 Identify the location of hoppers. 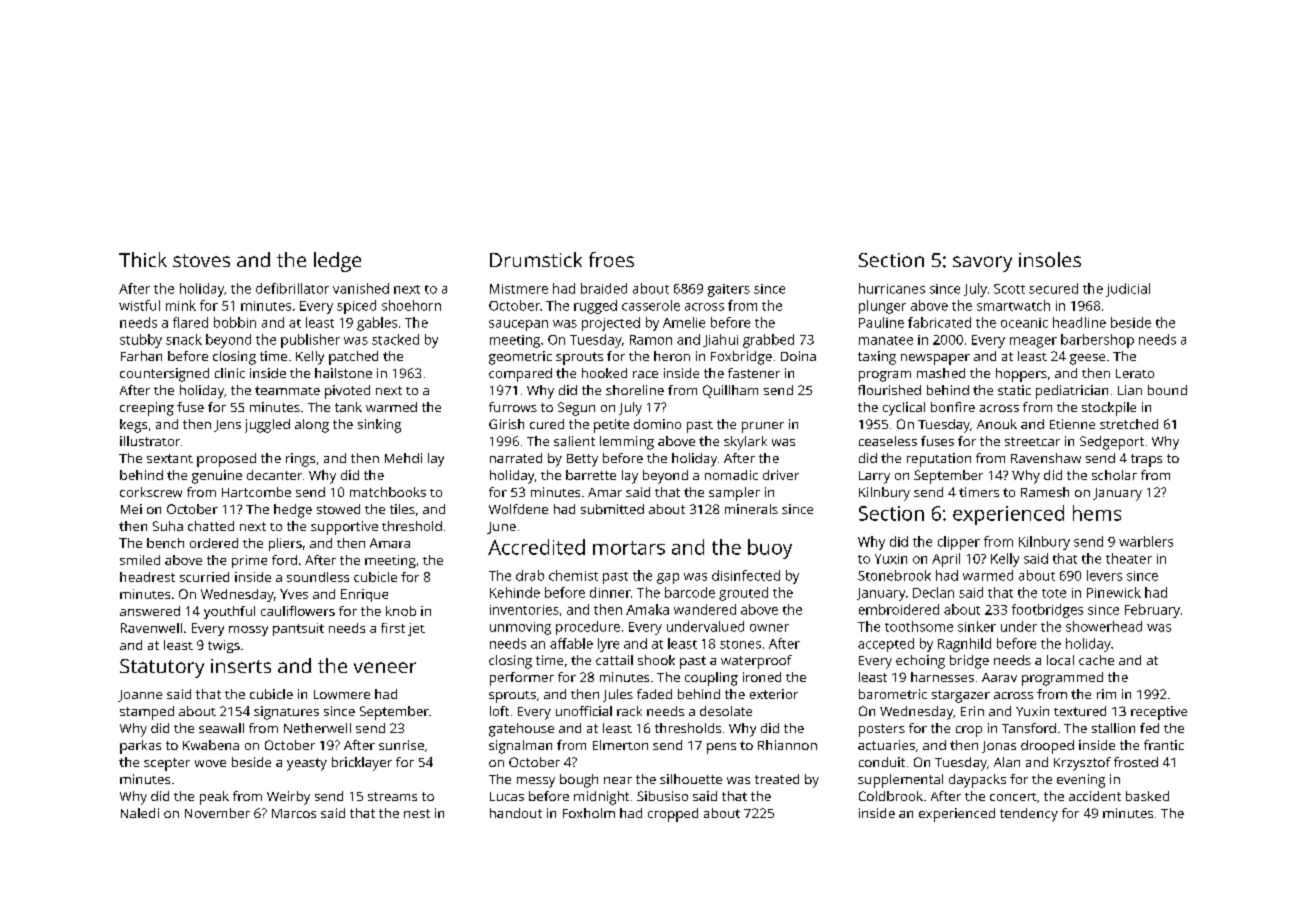
(1021, 375).
